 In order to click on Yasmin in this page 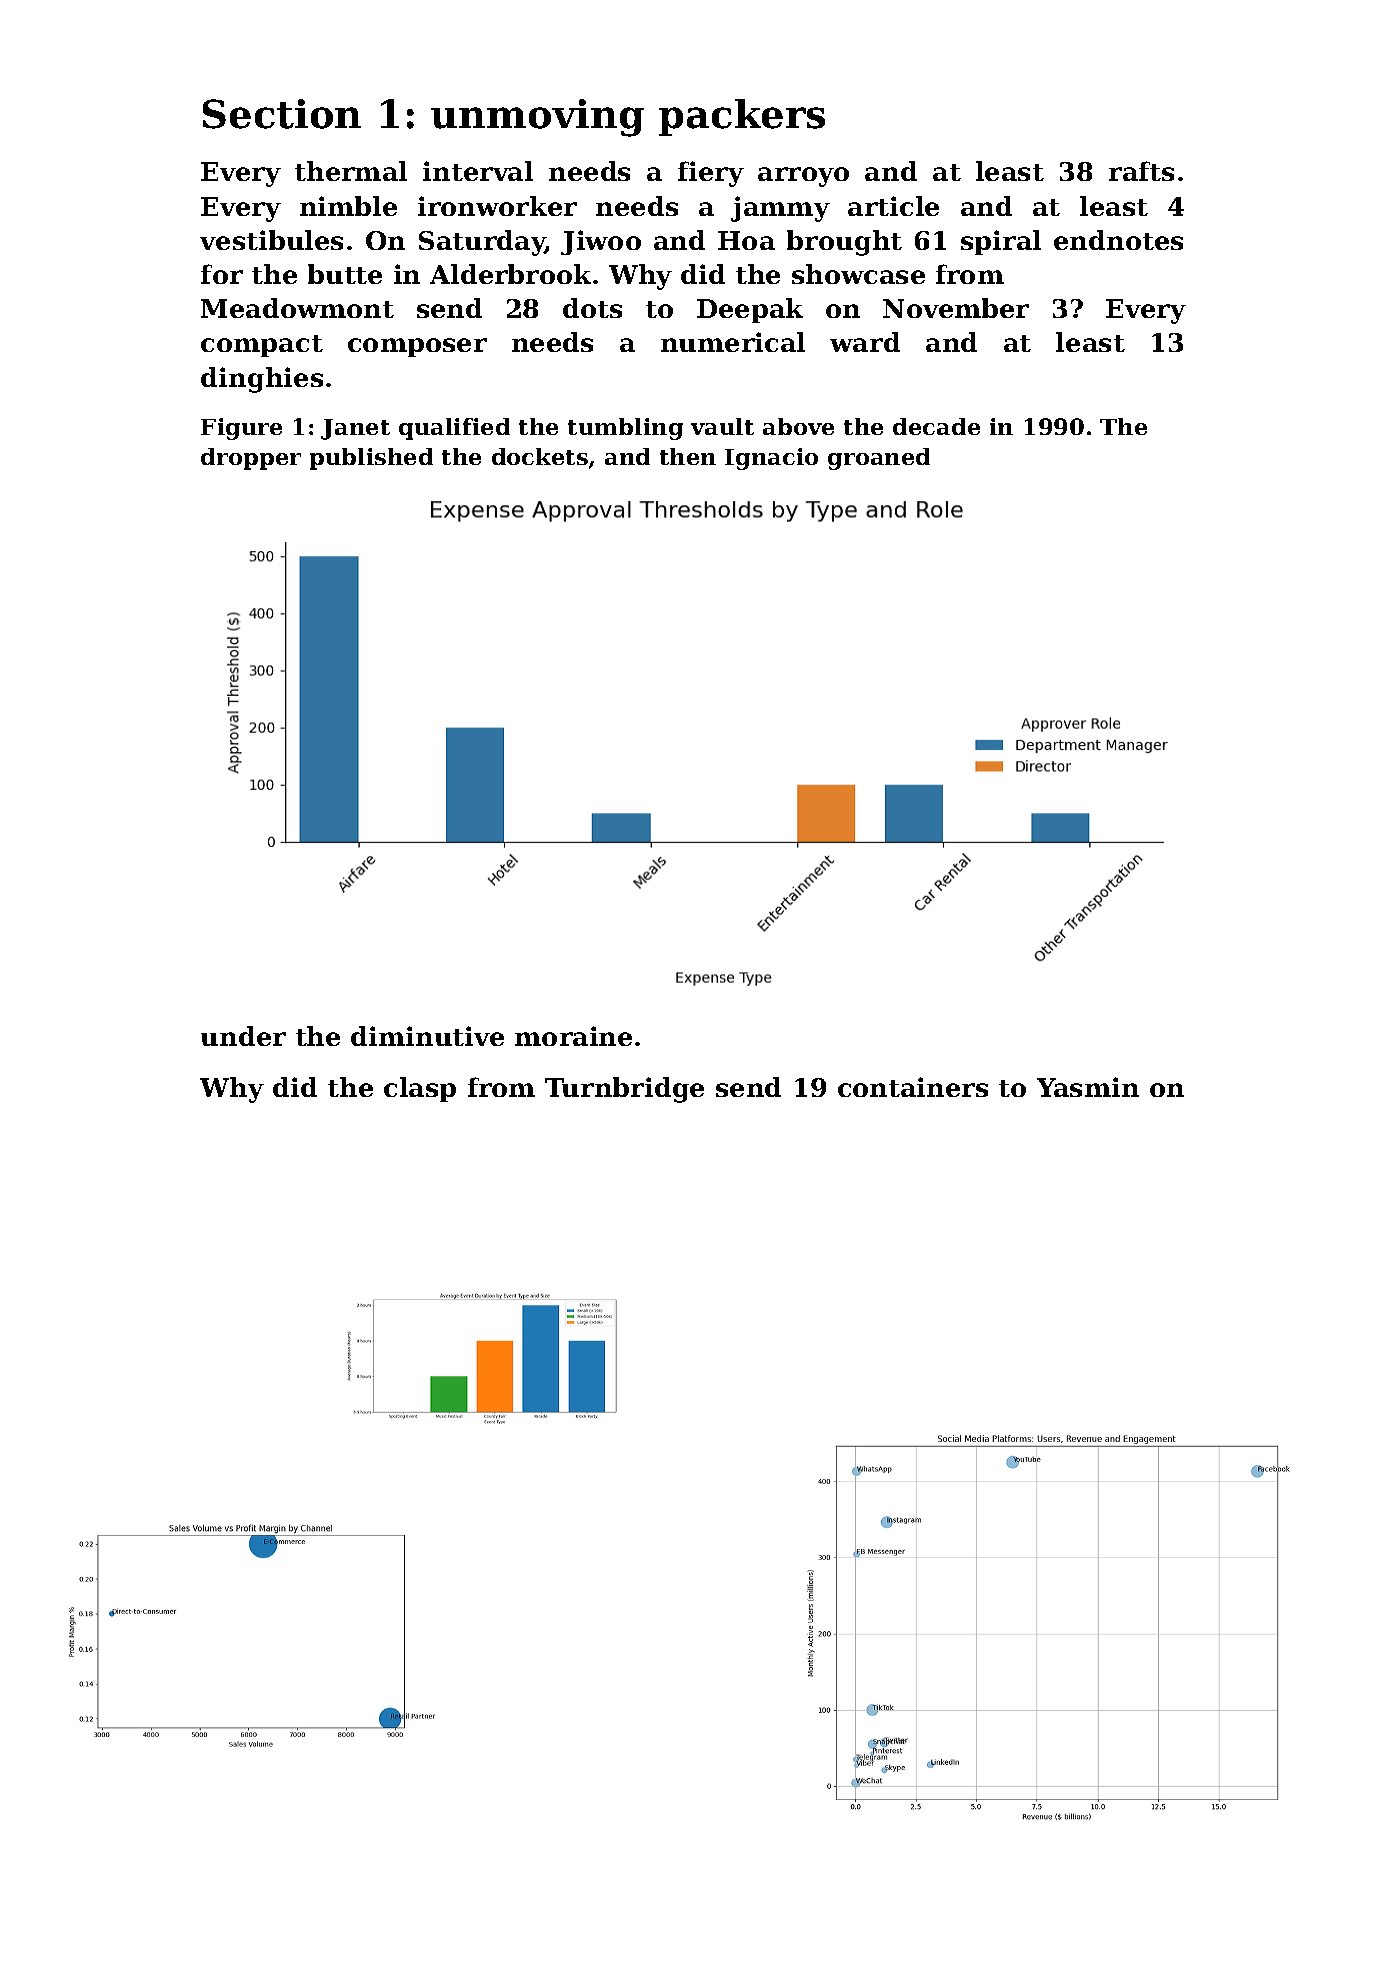, I will do `click(1088, 1087)`.
